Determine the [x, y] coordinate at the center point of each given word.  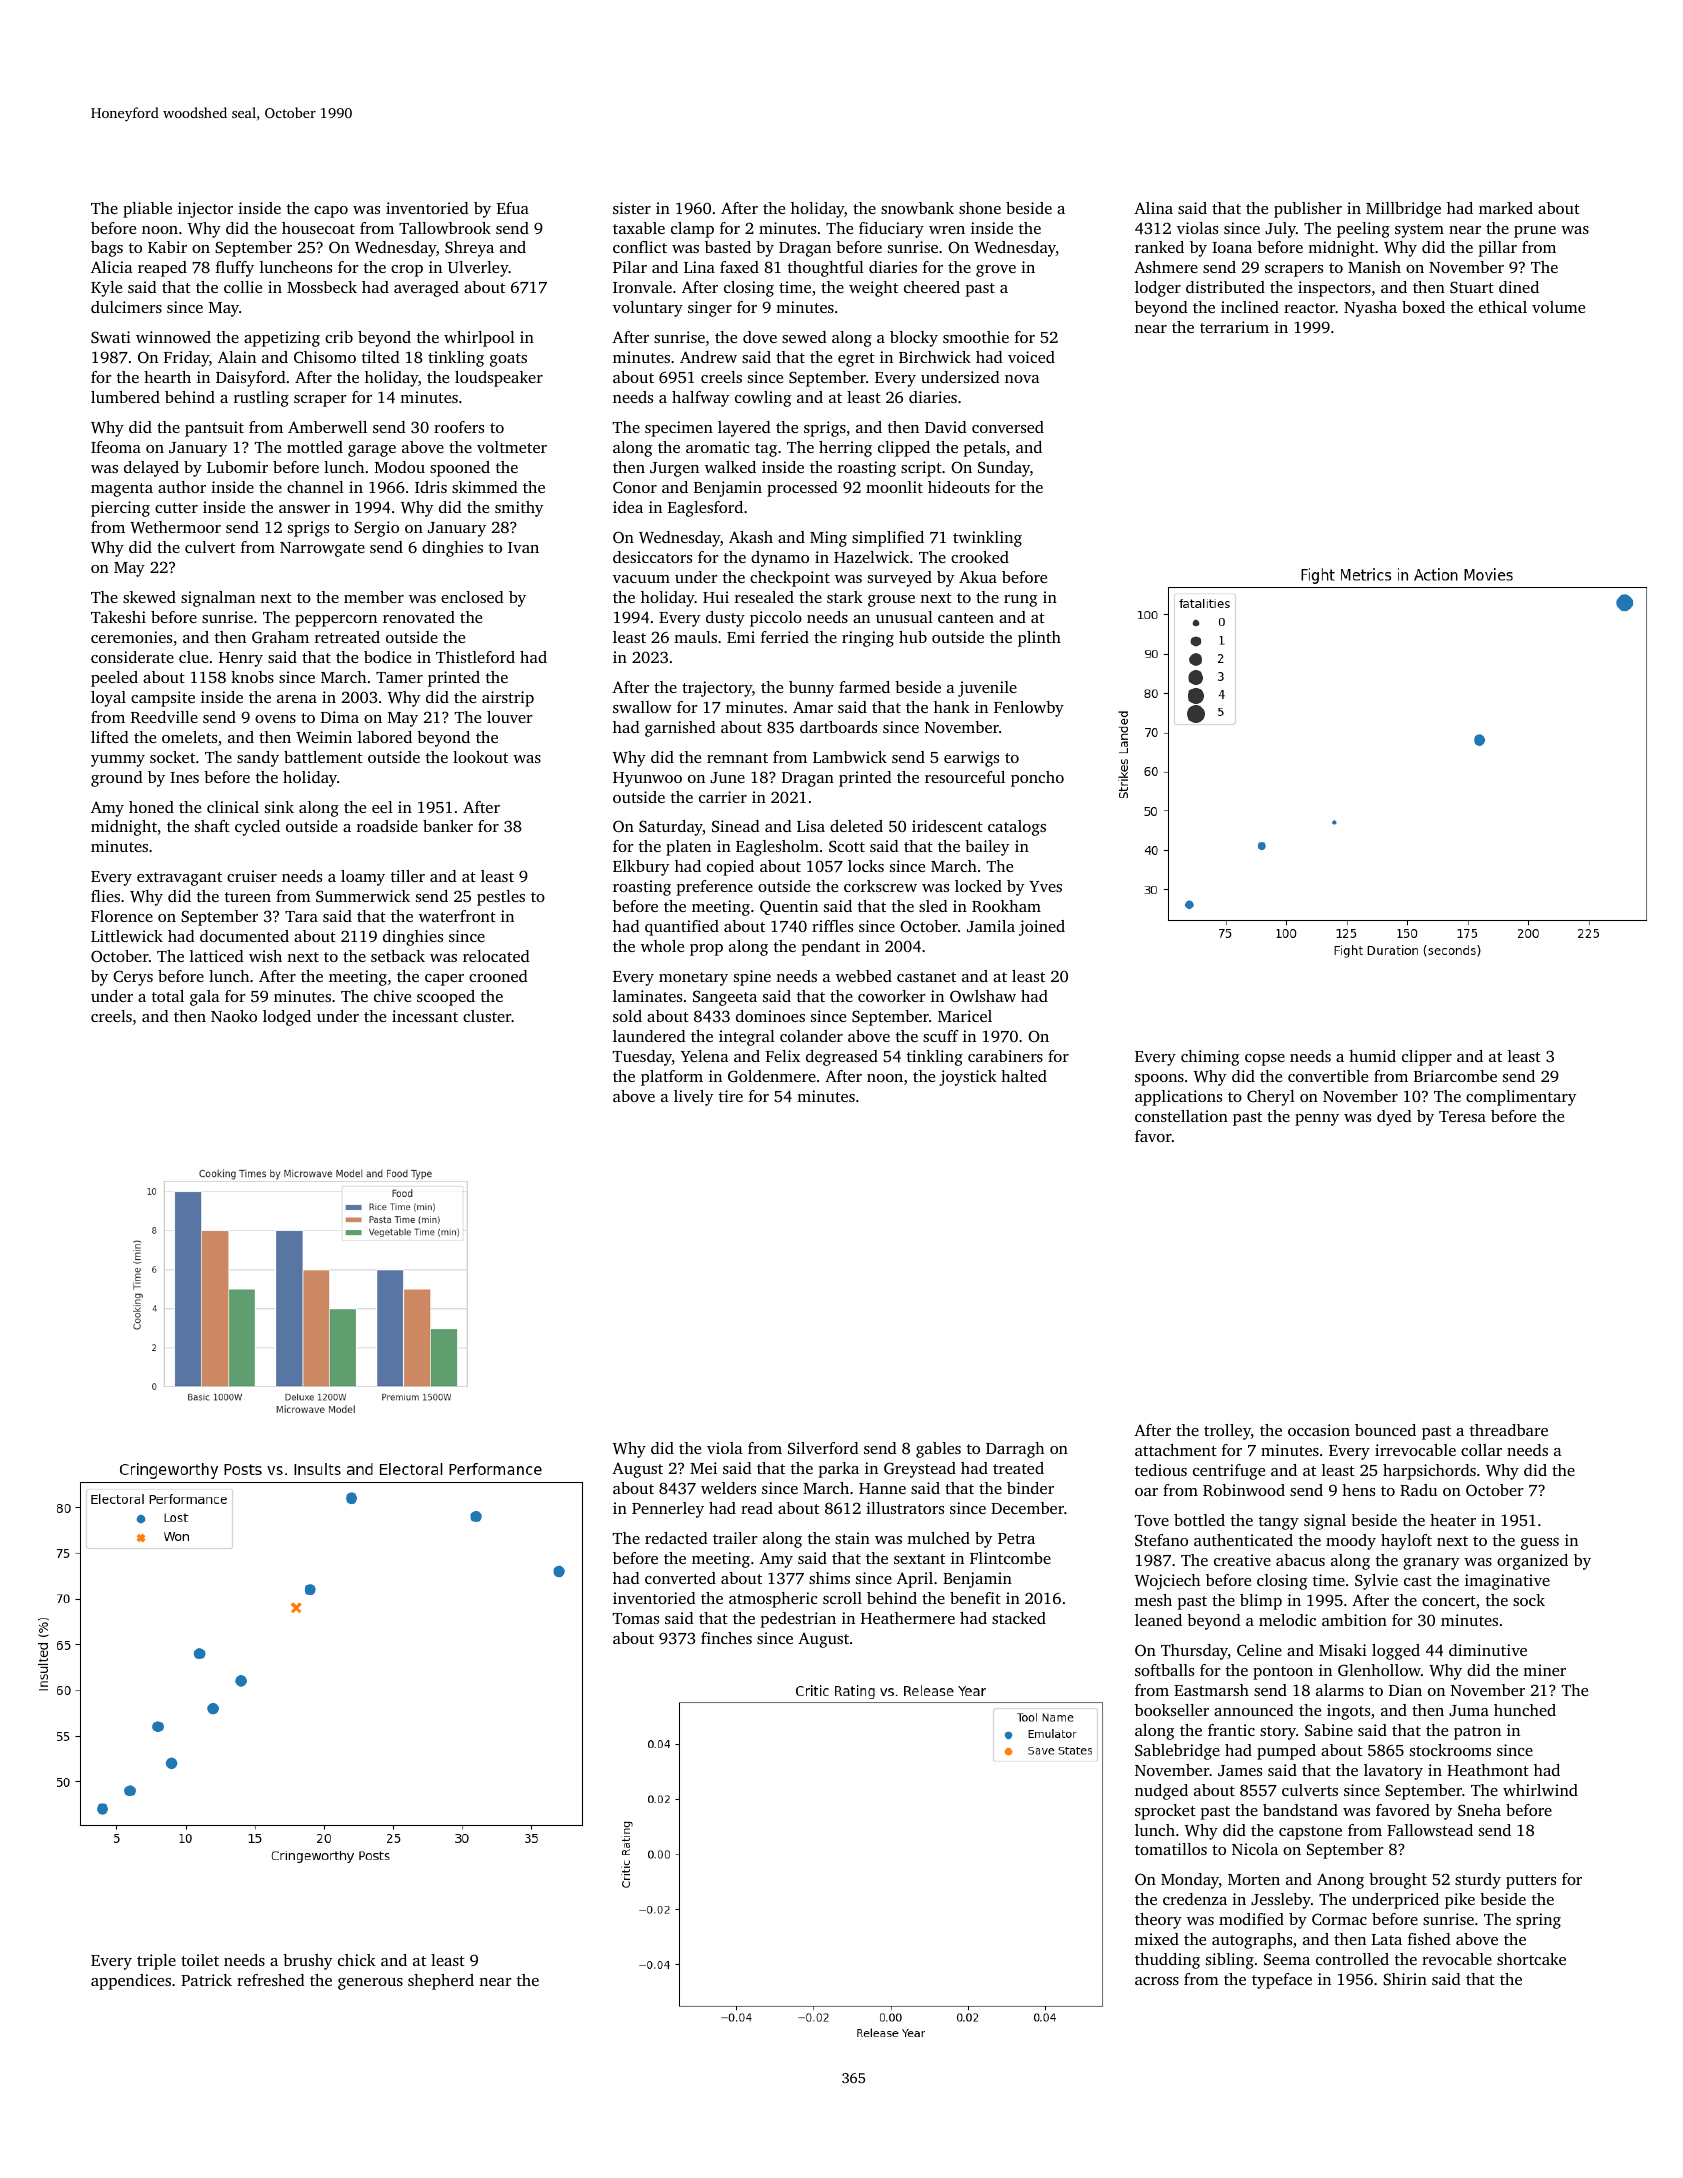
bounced [1385, 1430]
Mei [703, 1468]
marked [1506, 208]
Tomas [636, 1618]
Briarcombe [1455, 1076]
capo [331, 212]
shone [980, 208]
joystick [968, 1078]
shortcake [1531, 1959]
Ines [184, 777]
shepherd [441, 1982]
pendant [831, 948]
